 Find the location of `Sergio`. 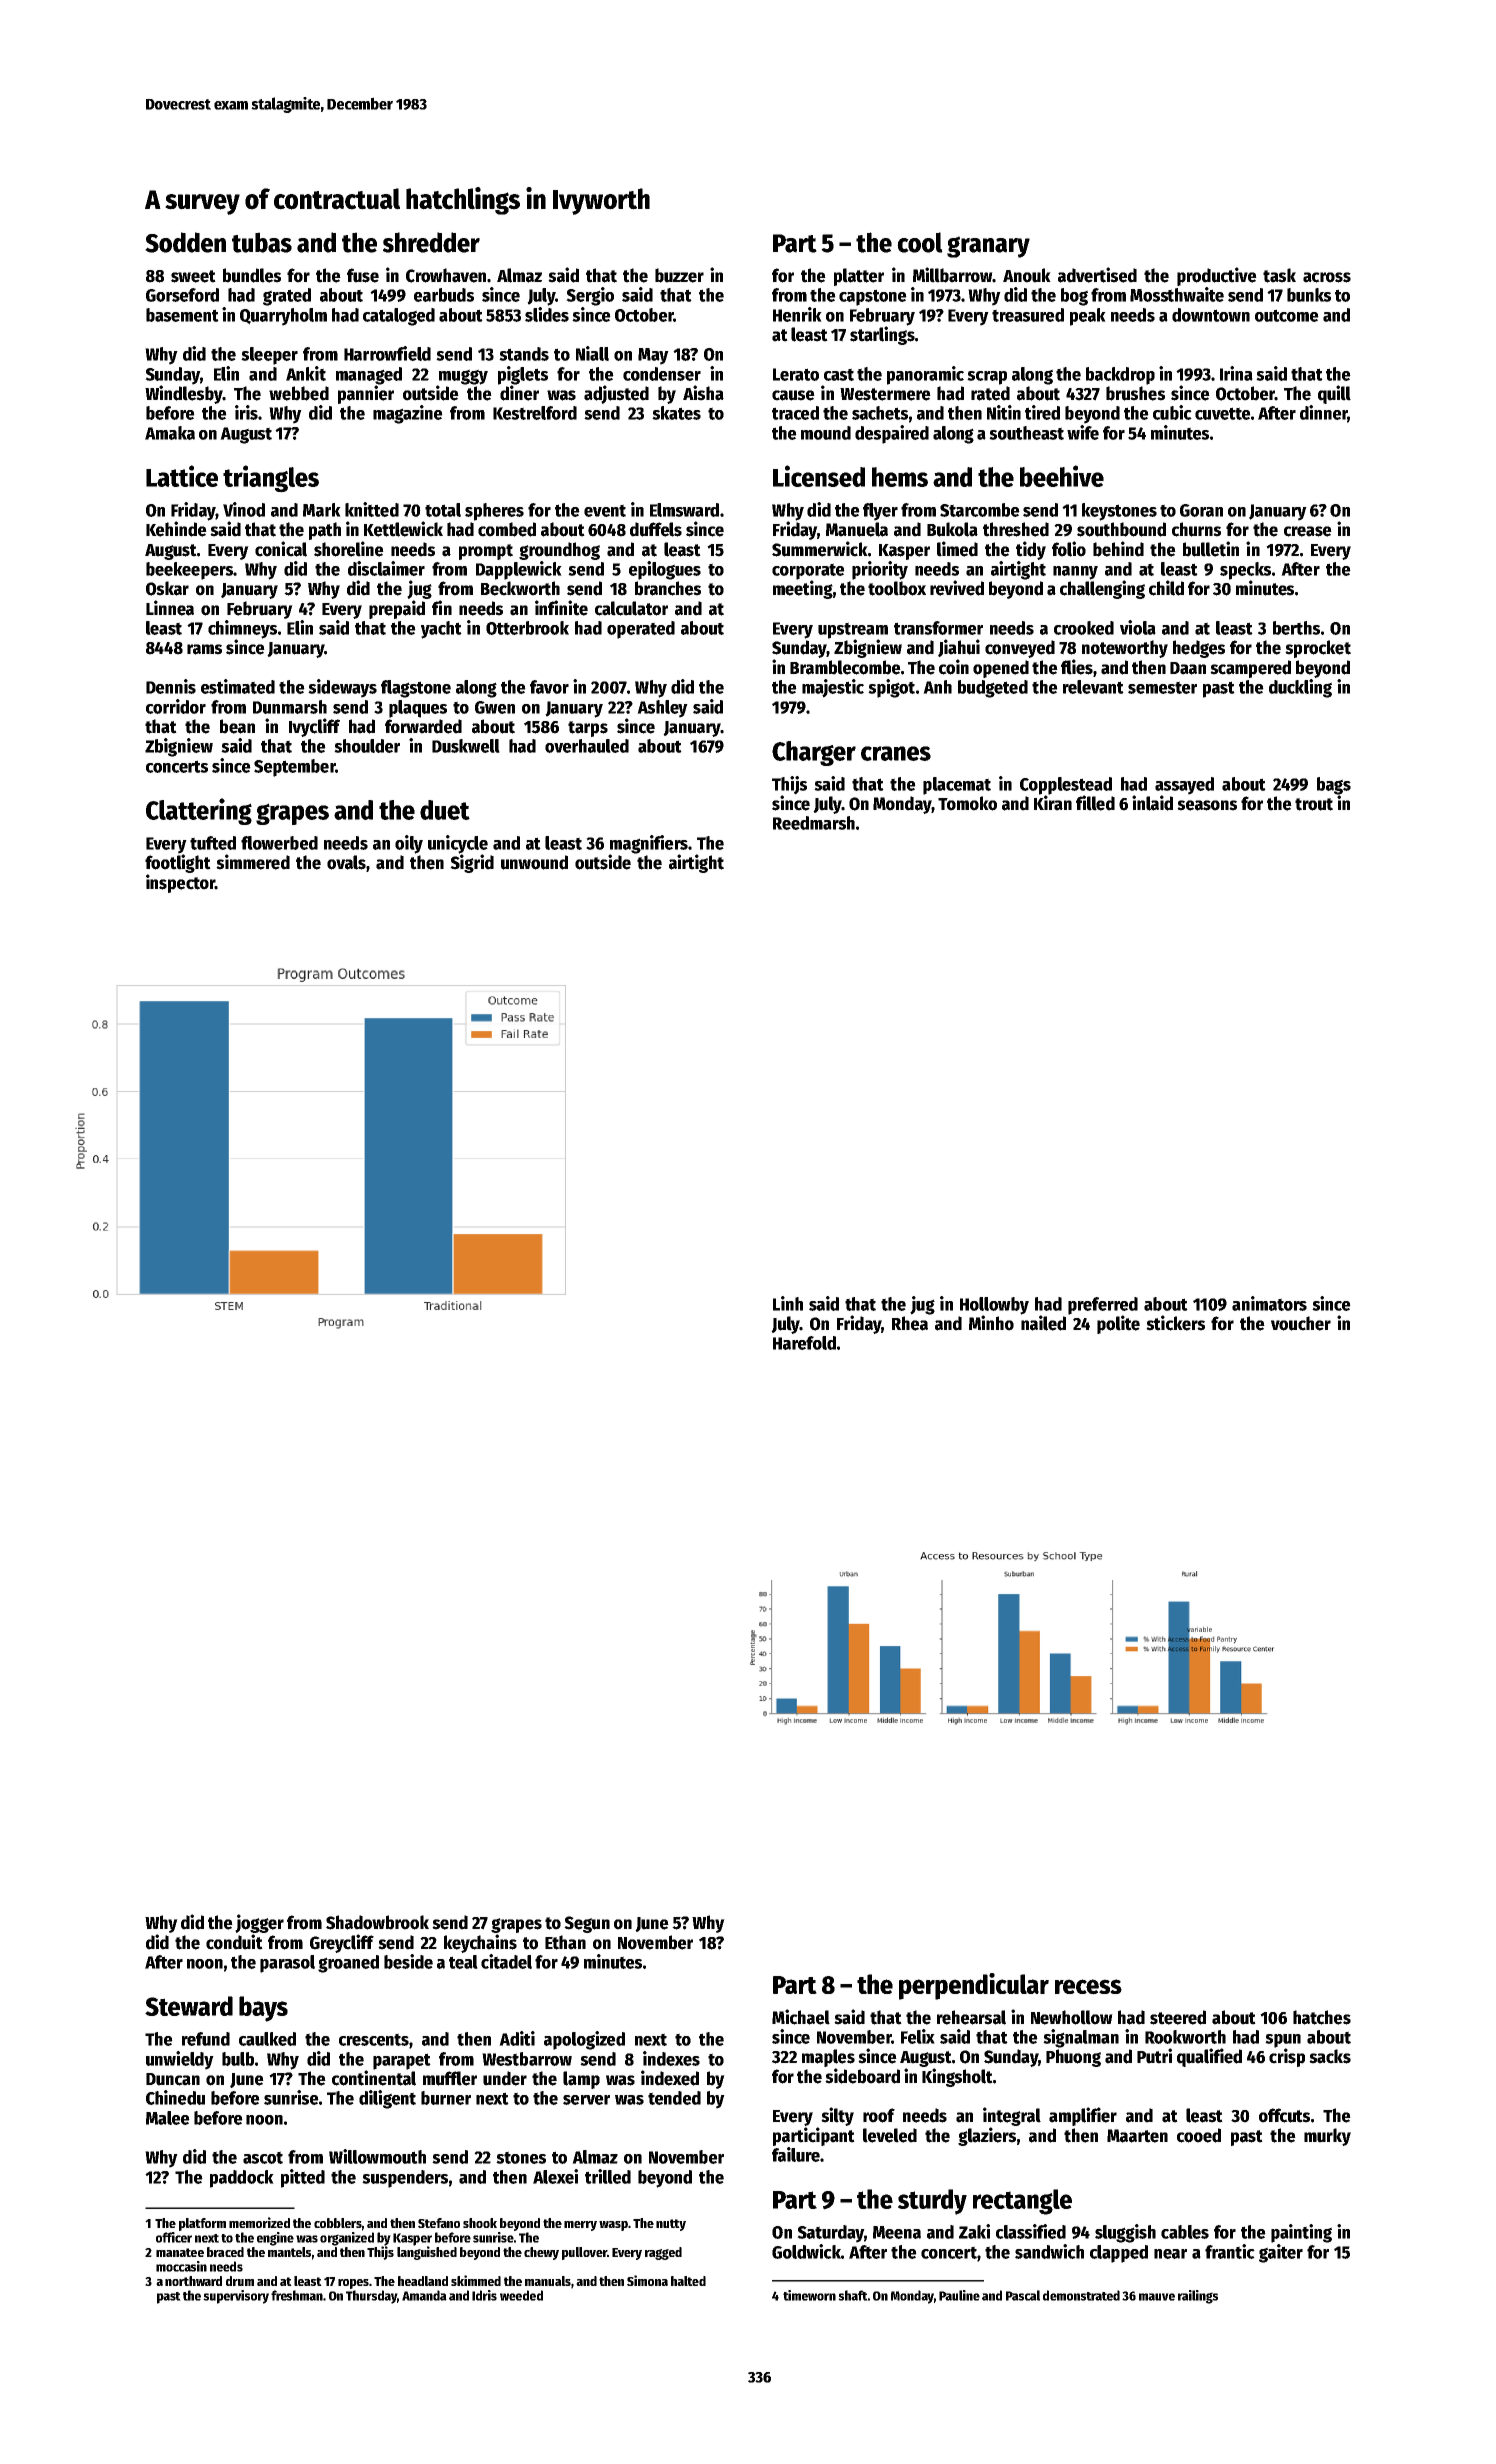

Sergio is located at coordinates (590, 296).
